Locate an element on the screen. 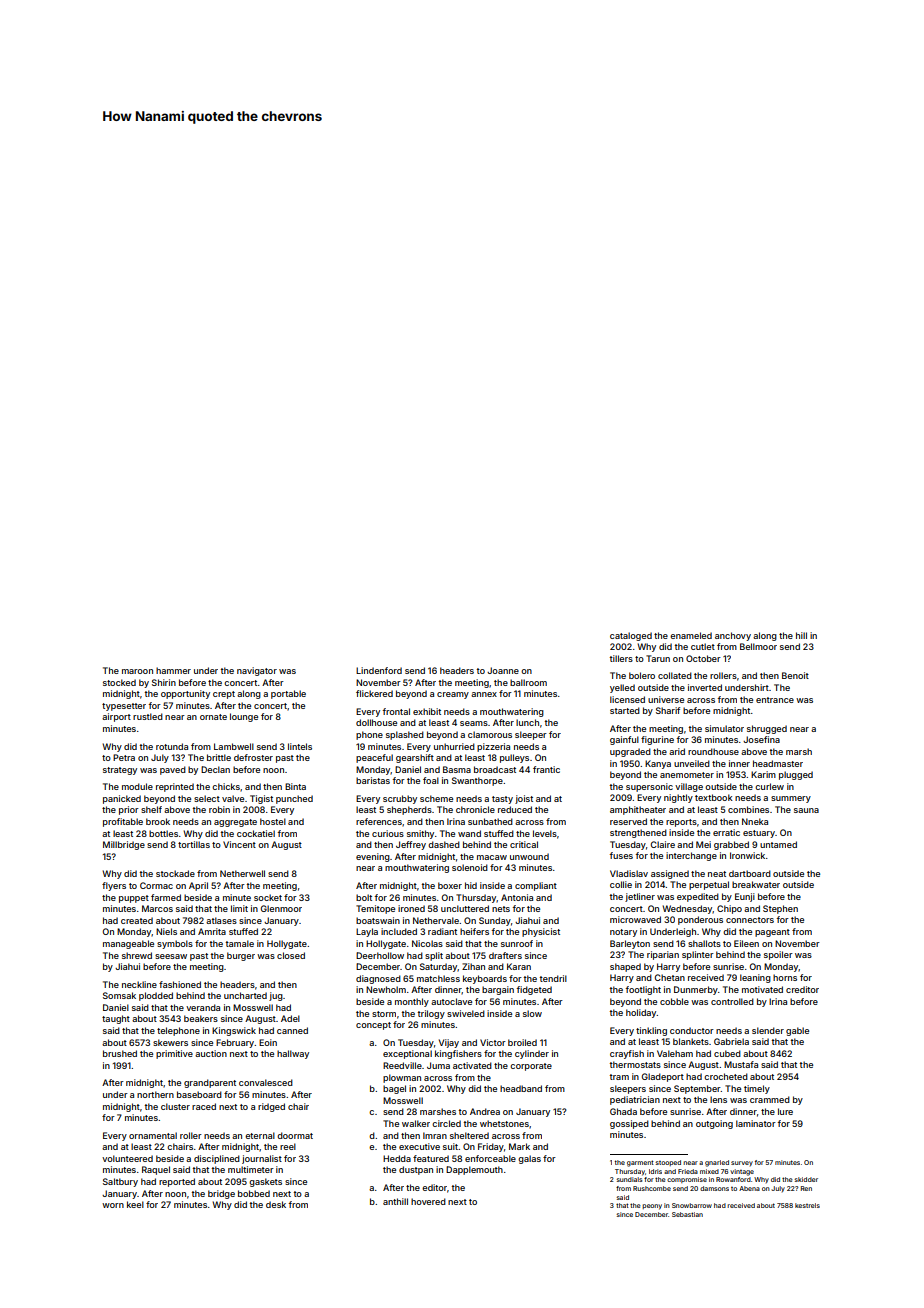 The image size is (924, 1308). sunbathed is located at coordinates (490, 821).
